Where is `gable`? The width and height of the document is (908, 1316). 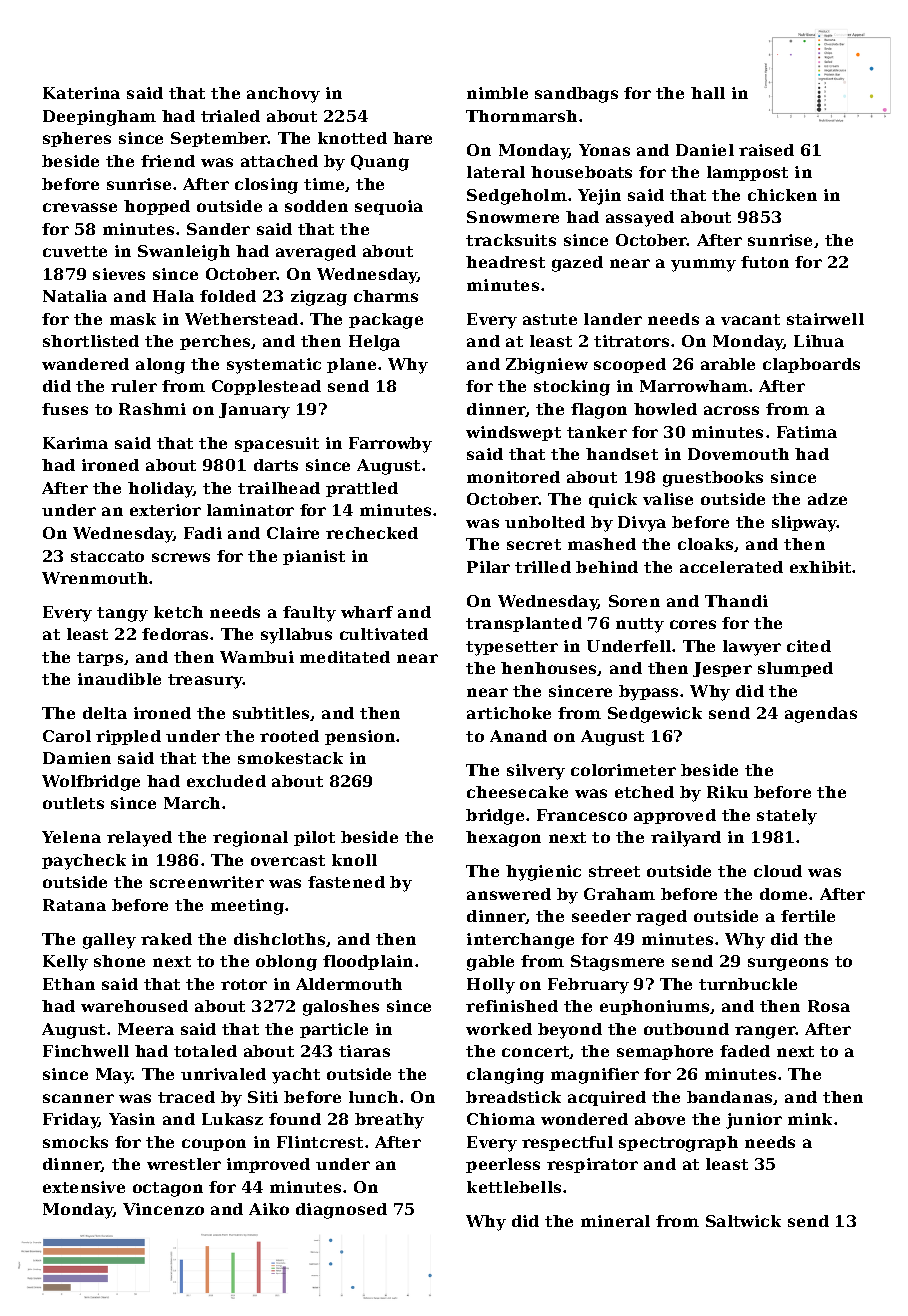
gable is located at coordinates (490, 963).
